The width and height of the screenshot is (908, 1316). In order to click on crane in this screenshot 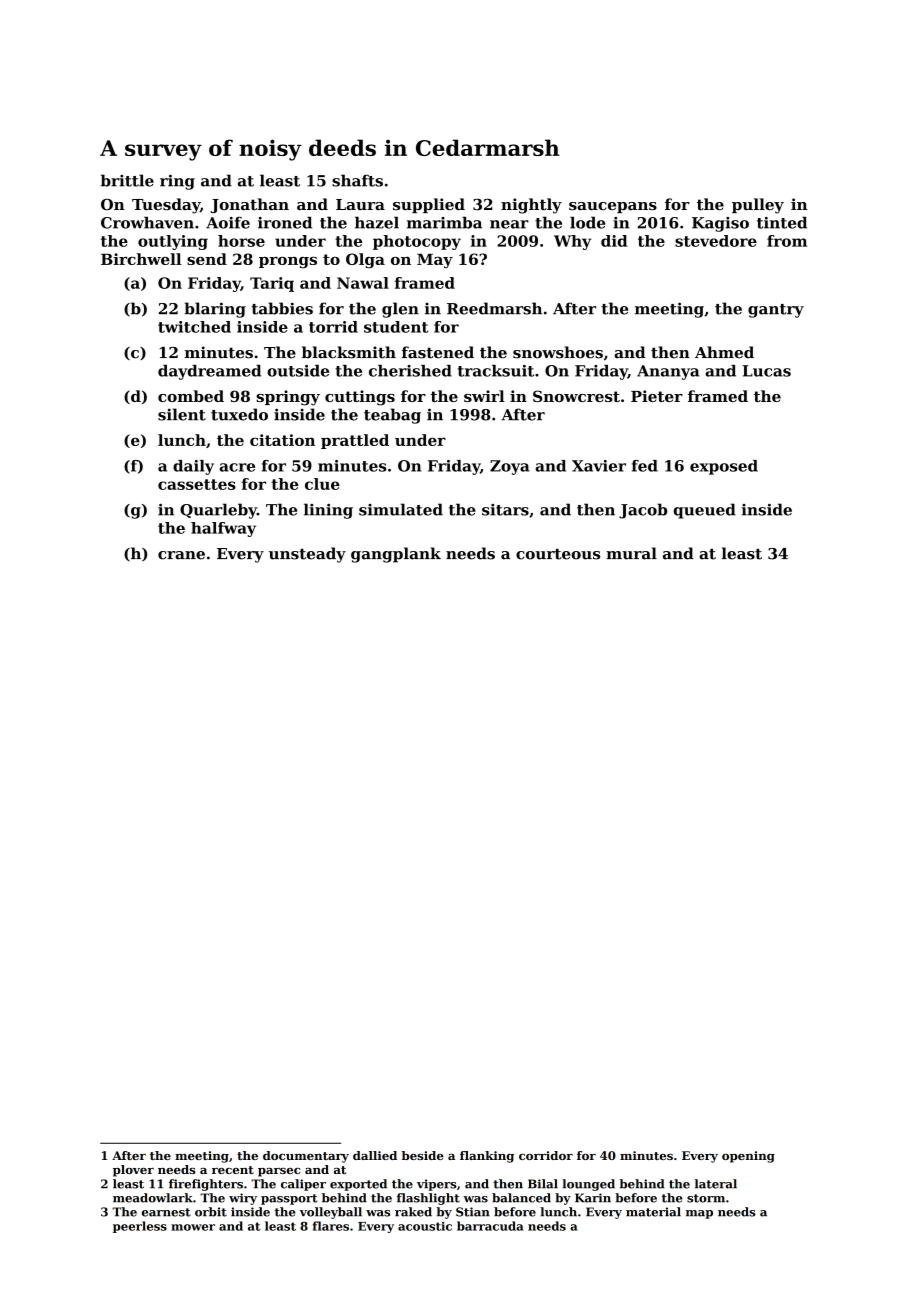, I will do `click(181, 555)`.
